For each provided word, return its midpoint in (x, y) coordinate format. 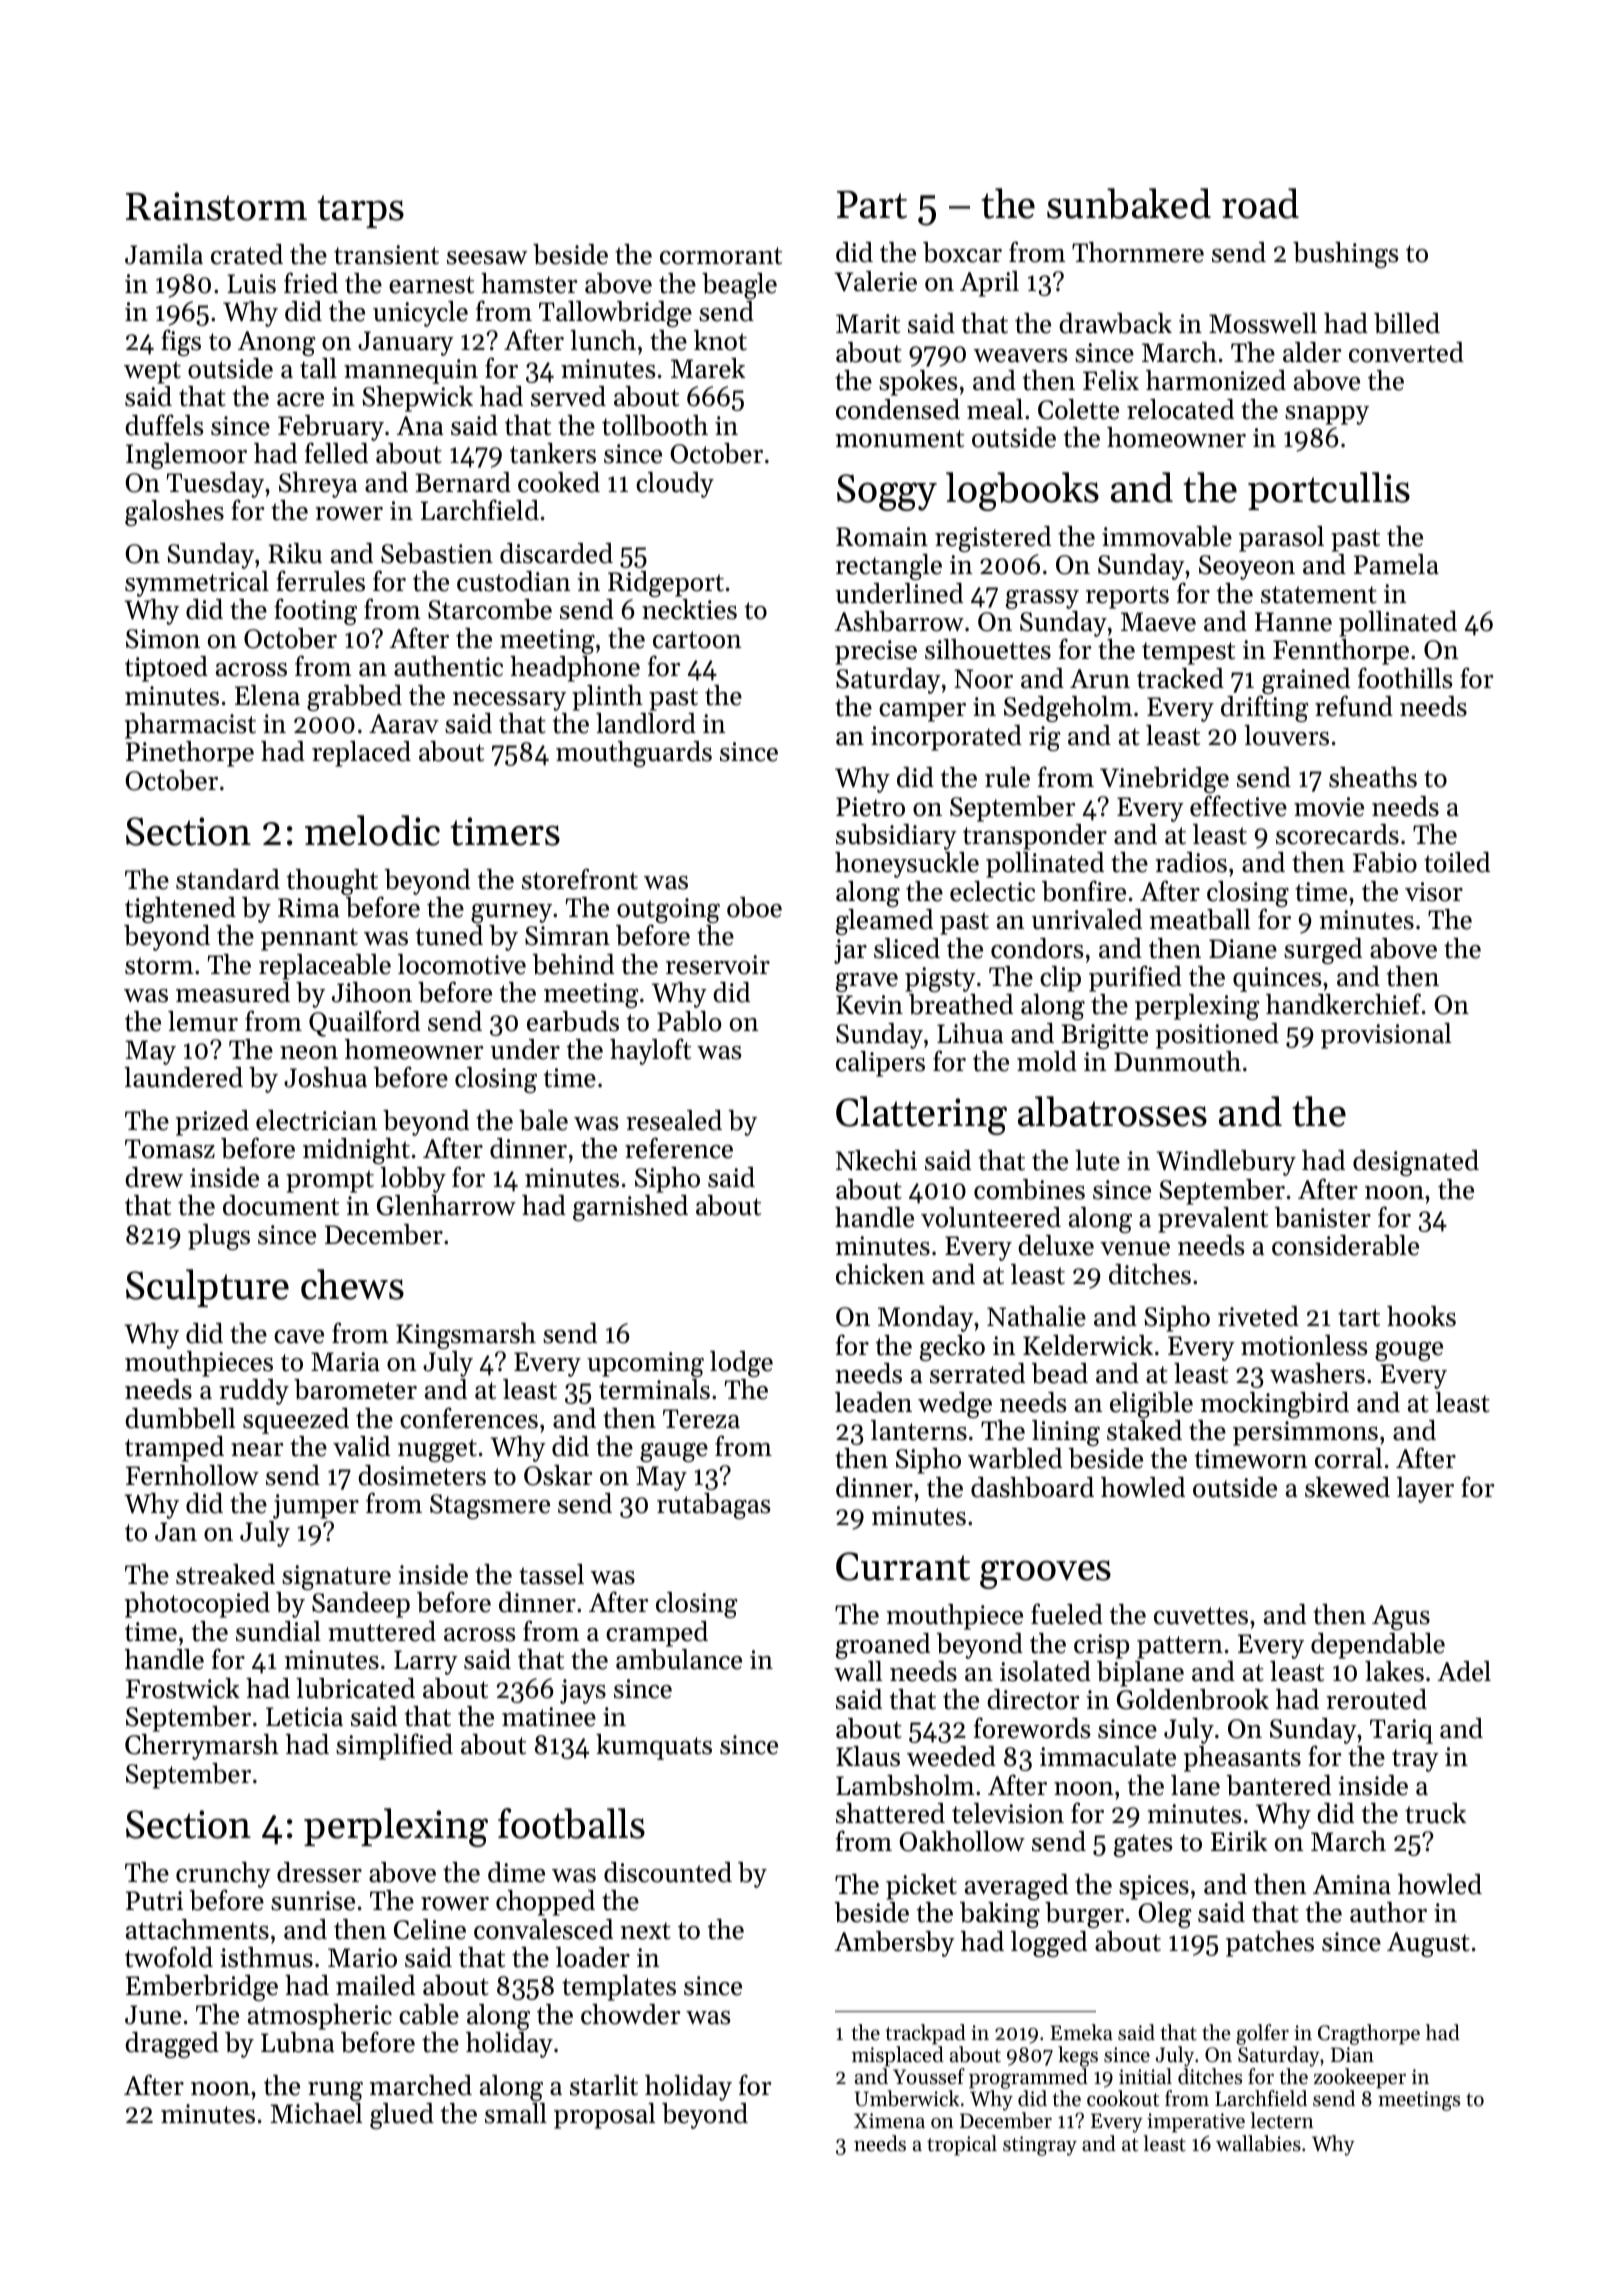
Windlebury (1226, 1163)
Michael (316, 2113)
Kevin (869, 1005)
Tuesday (215, 485)
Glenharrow (446, 1205)
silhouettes (988, 649)
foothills (1405, 678)
